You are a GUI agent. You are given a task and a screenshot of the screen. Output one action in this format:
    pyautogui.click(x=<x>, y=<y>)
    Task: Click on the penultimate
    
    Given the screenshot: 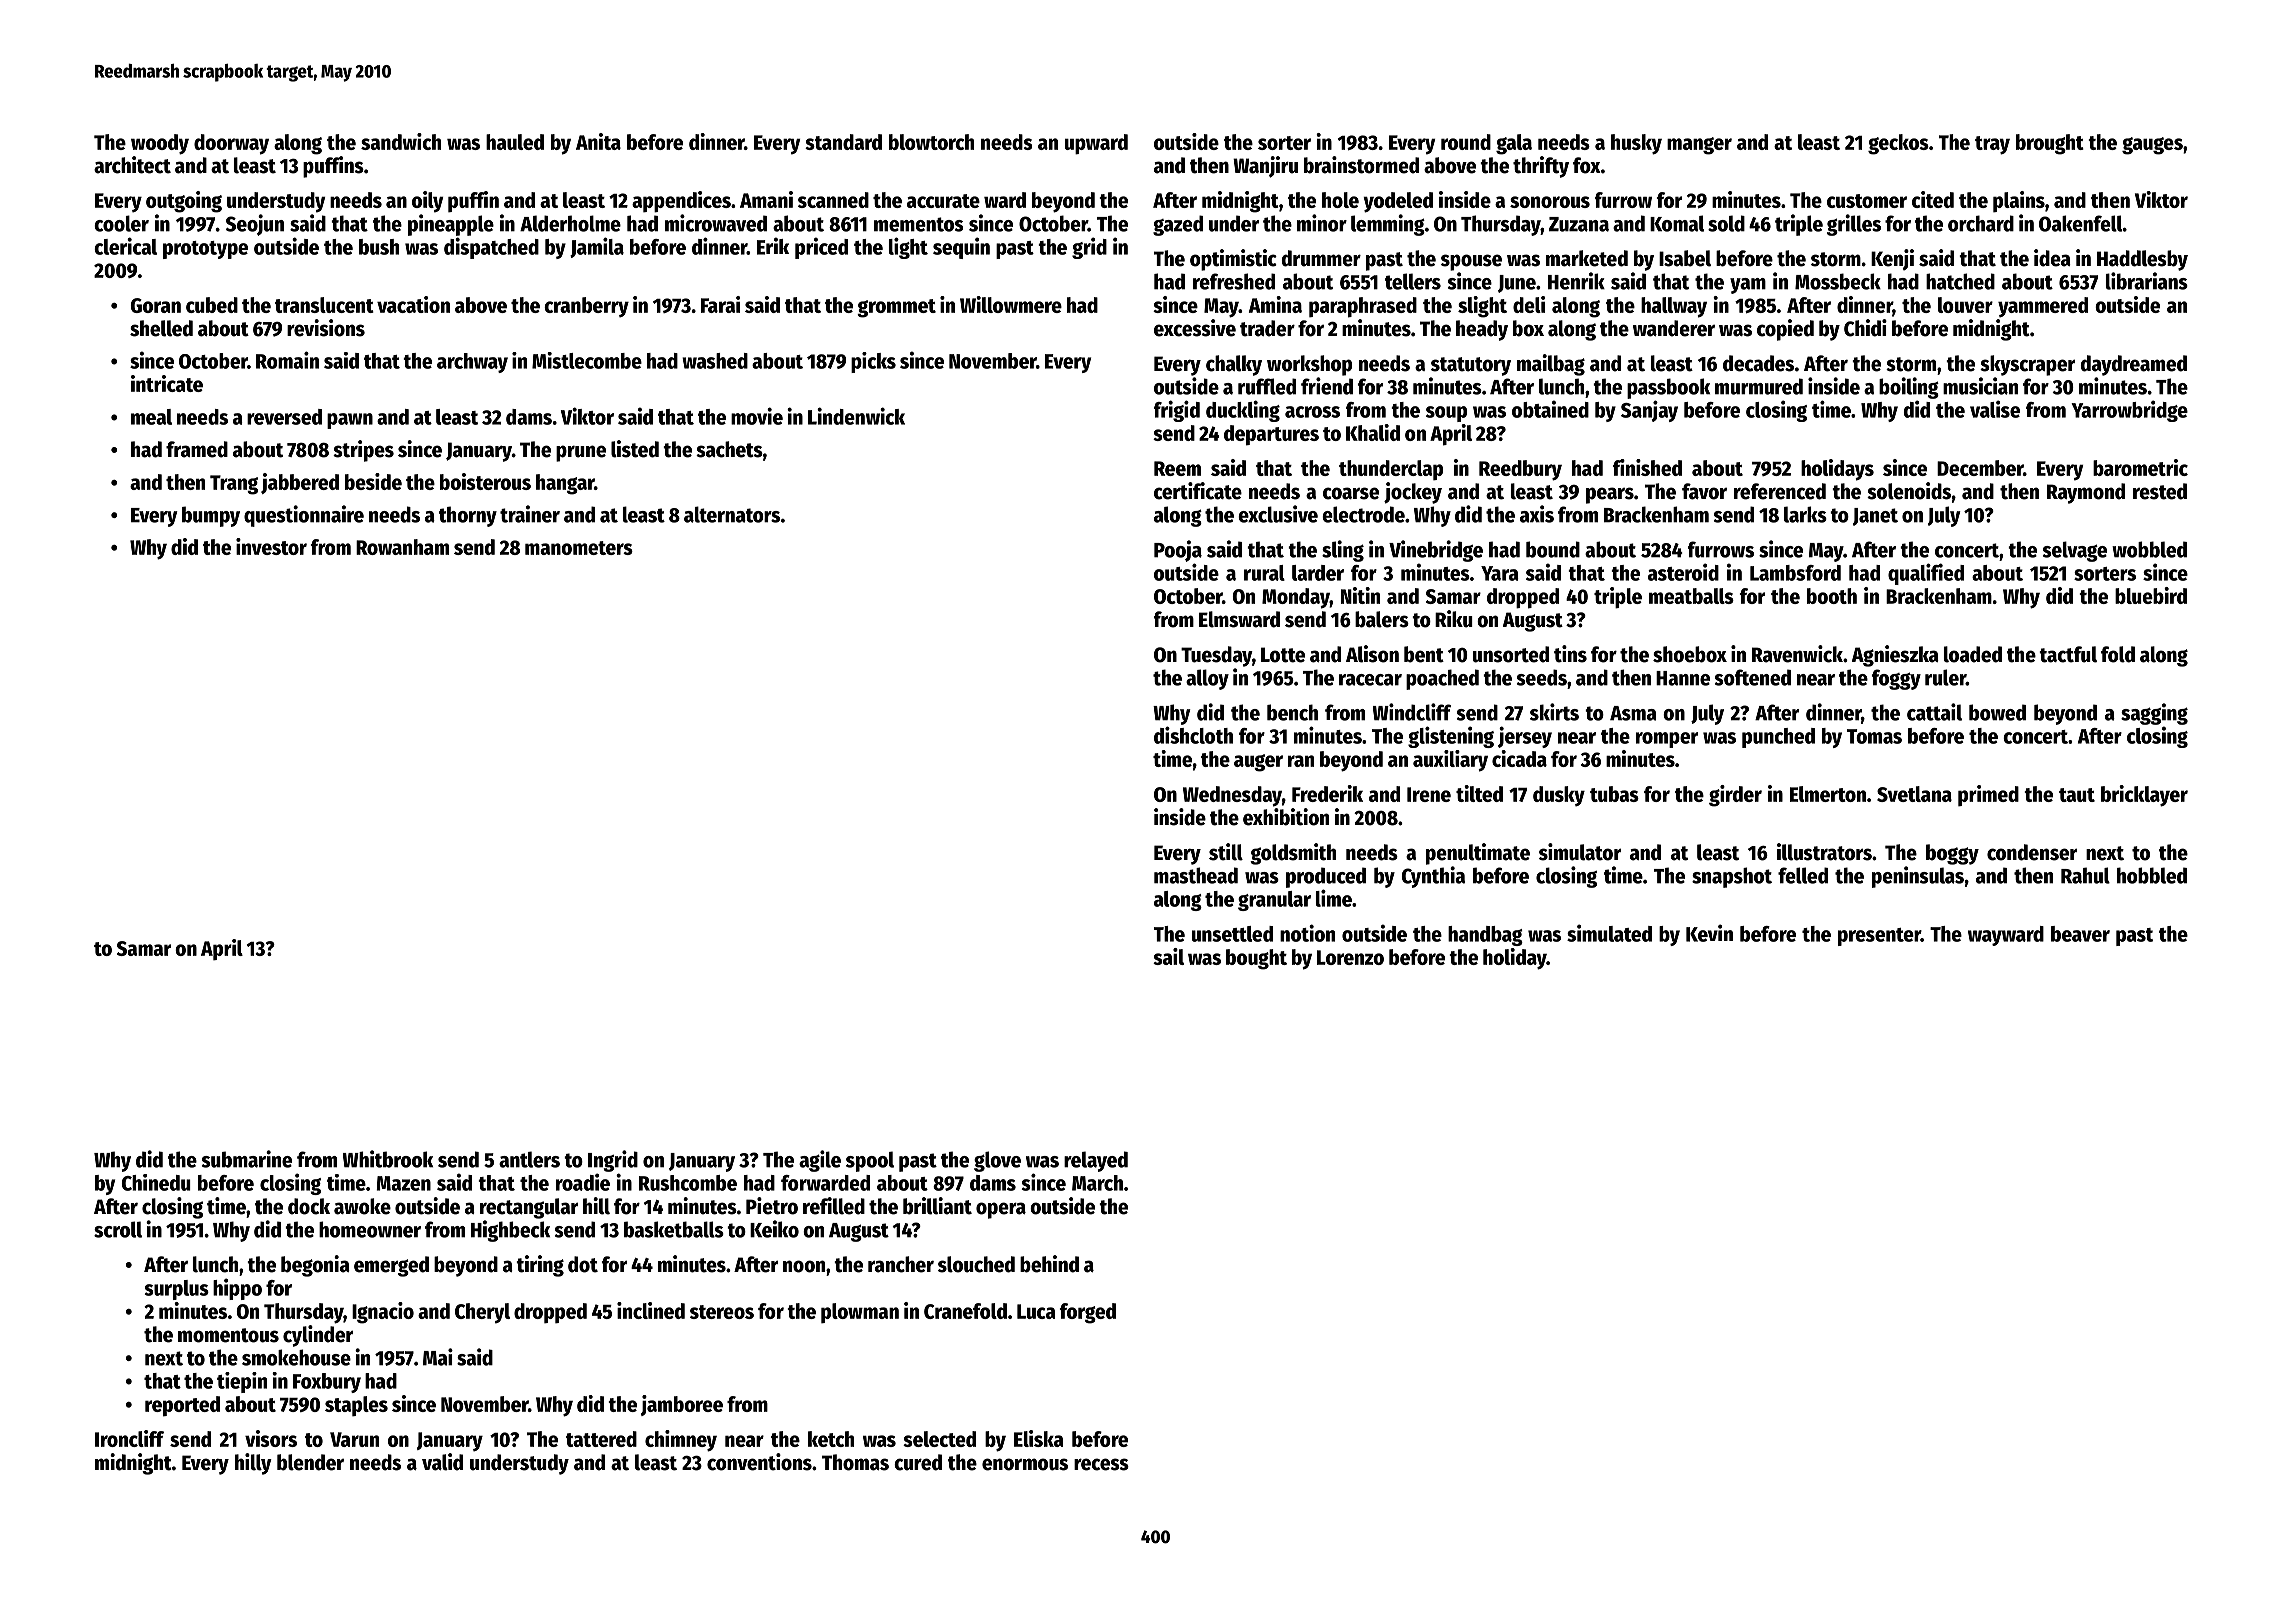 What is the action you would take?
    pyautogui.click(x=1478, y=854)
